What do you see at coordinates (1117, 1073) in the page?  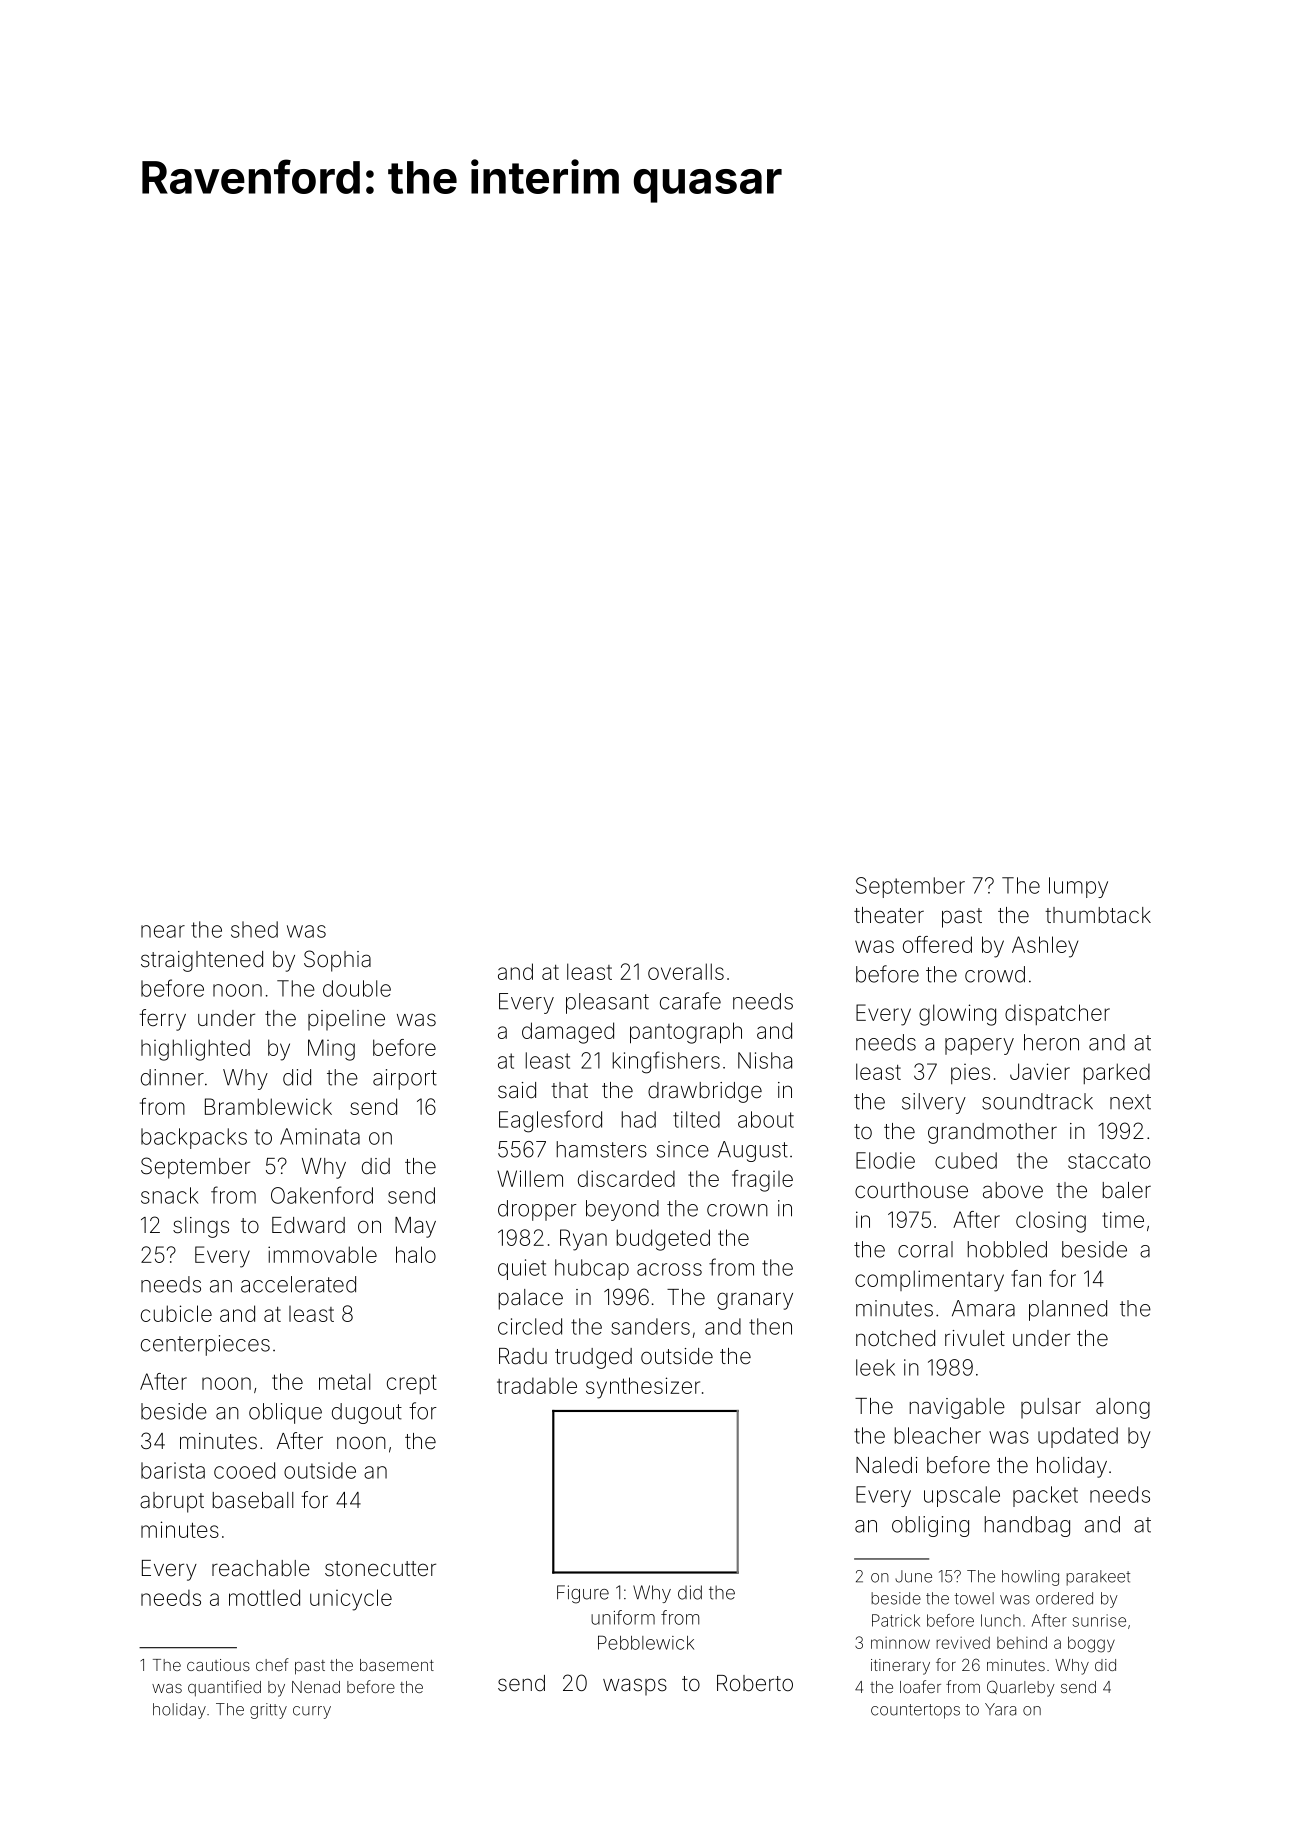 I see `parked` at bounding box center [1117, 1073].
